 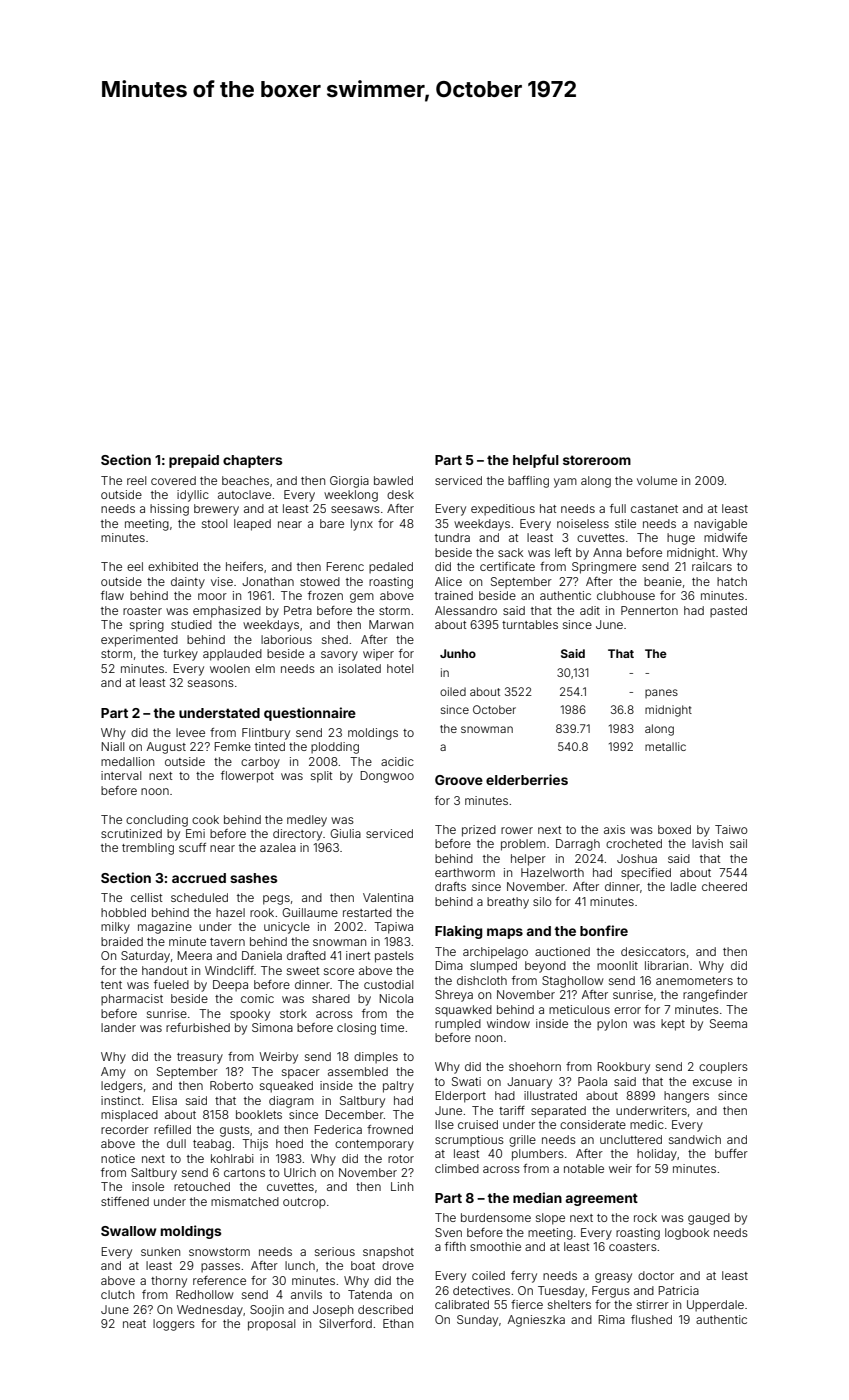 I want to click on neat, so click(x=134, y=1324).
